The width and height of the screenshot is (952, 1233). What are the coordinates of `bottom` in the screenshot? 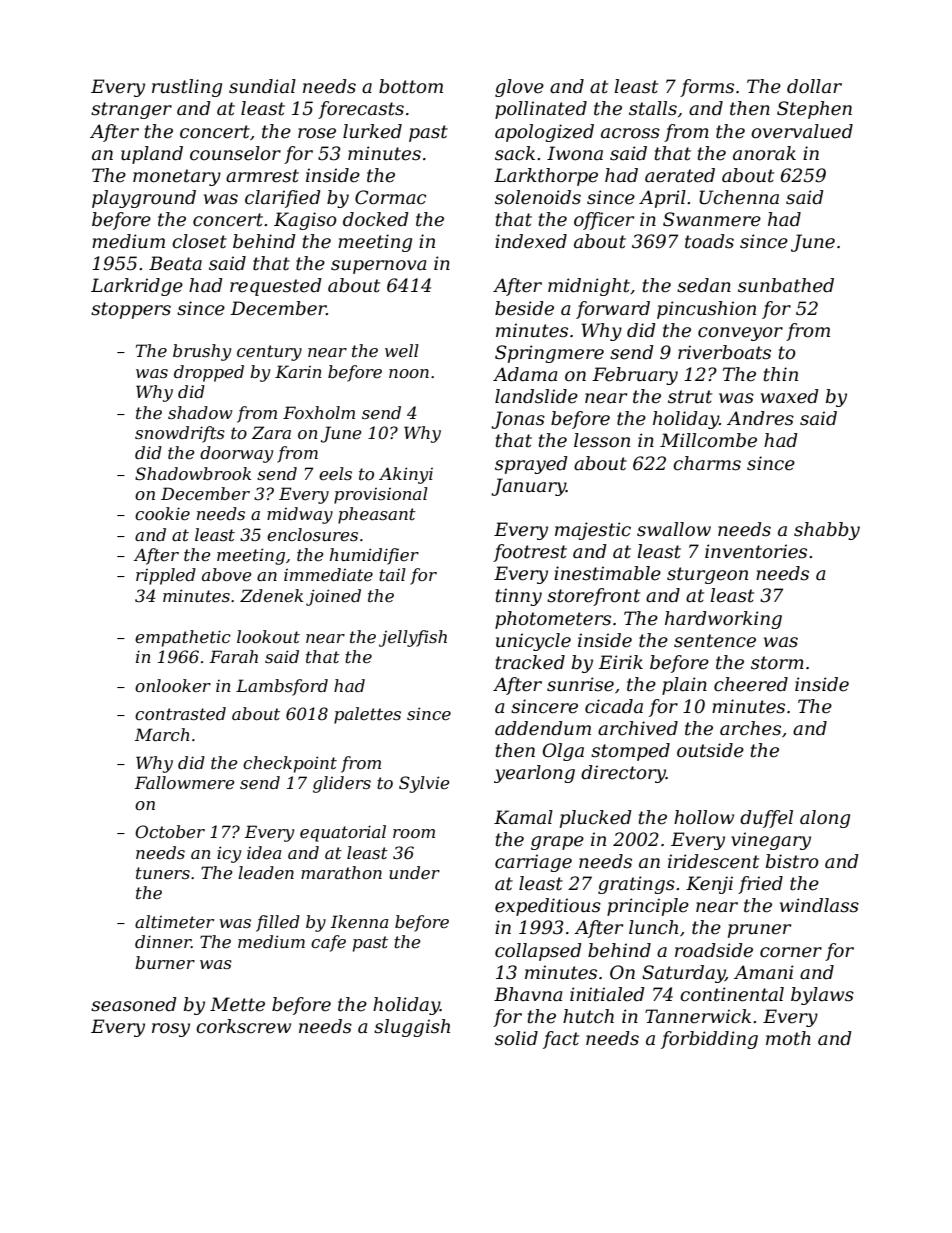 It's located at (411, 86).
